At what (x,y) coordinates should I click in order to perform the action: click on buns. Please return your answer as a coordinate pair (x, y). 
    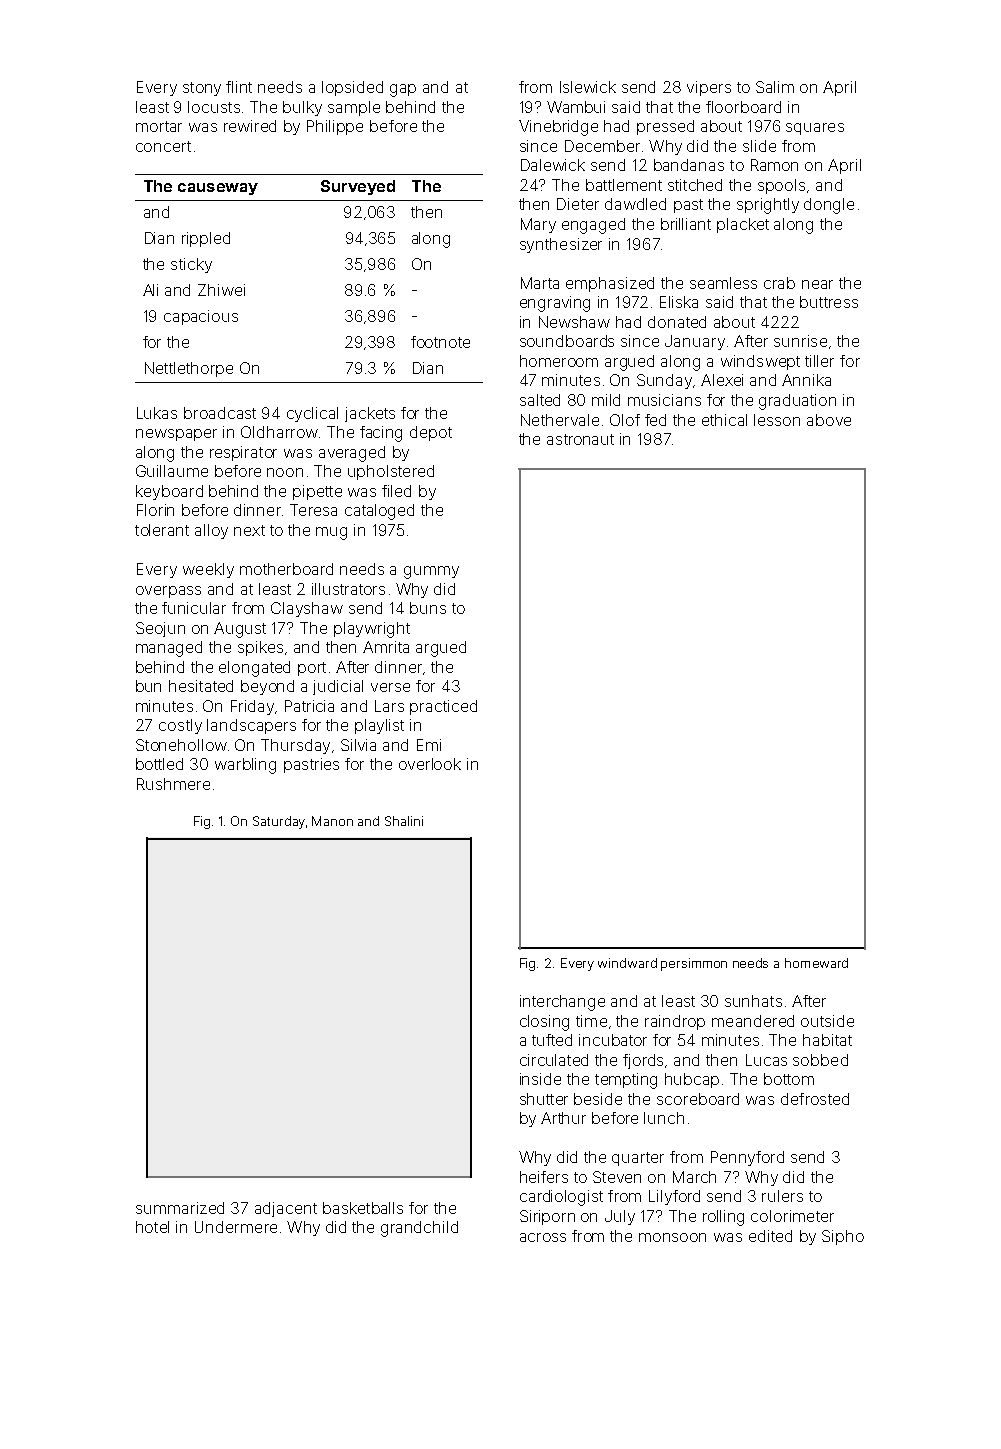
    Looking at the image, I should click on (428, 608).
